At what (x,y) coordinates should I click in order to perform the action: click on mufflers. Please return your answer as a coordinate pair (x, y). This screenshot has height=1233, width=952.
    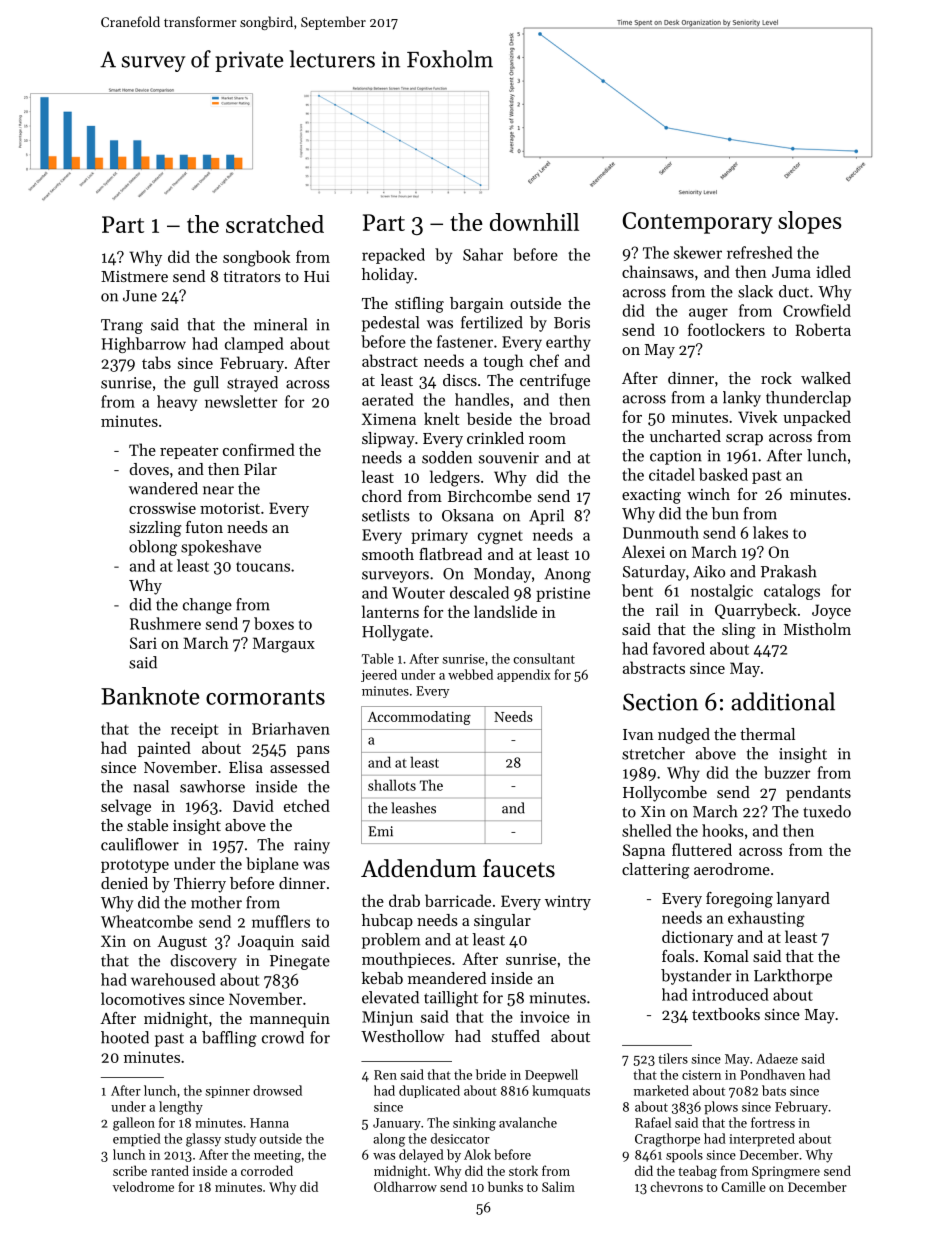
    Looking at the image, I should click on (281, 921).
